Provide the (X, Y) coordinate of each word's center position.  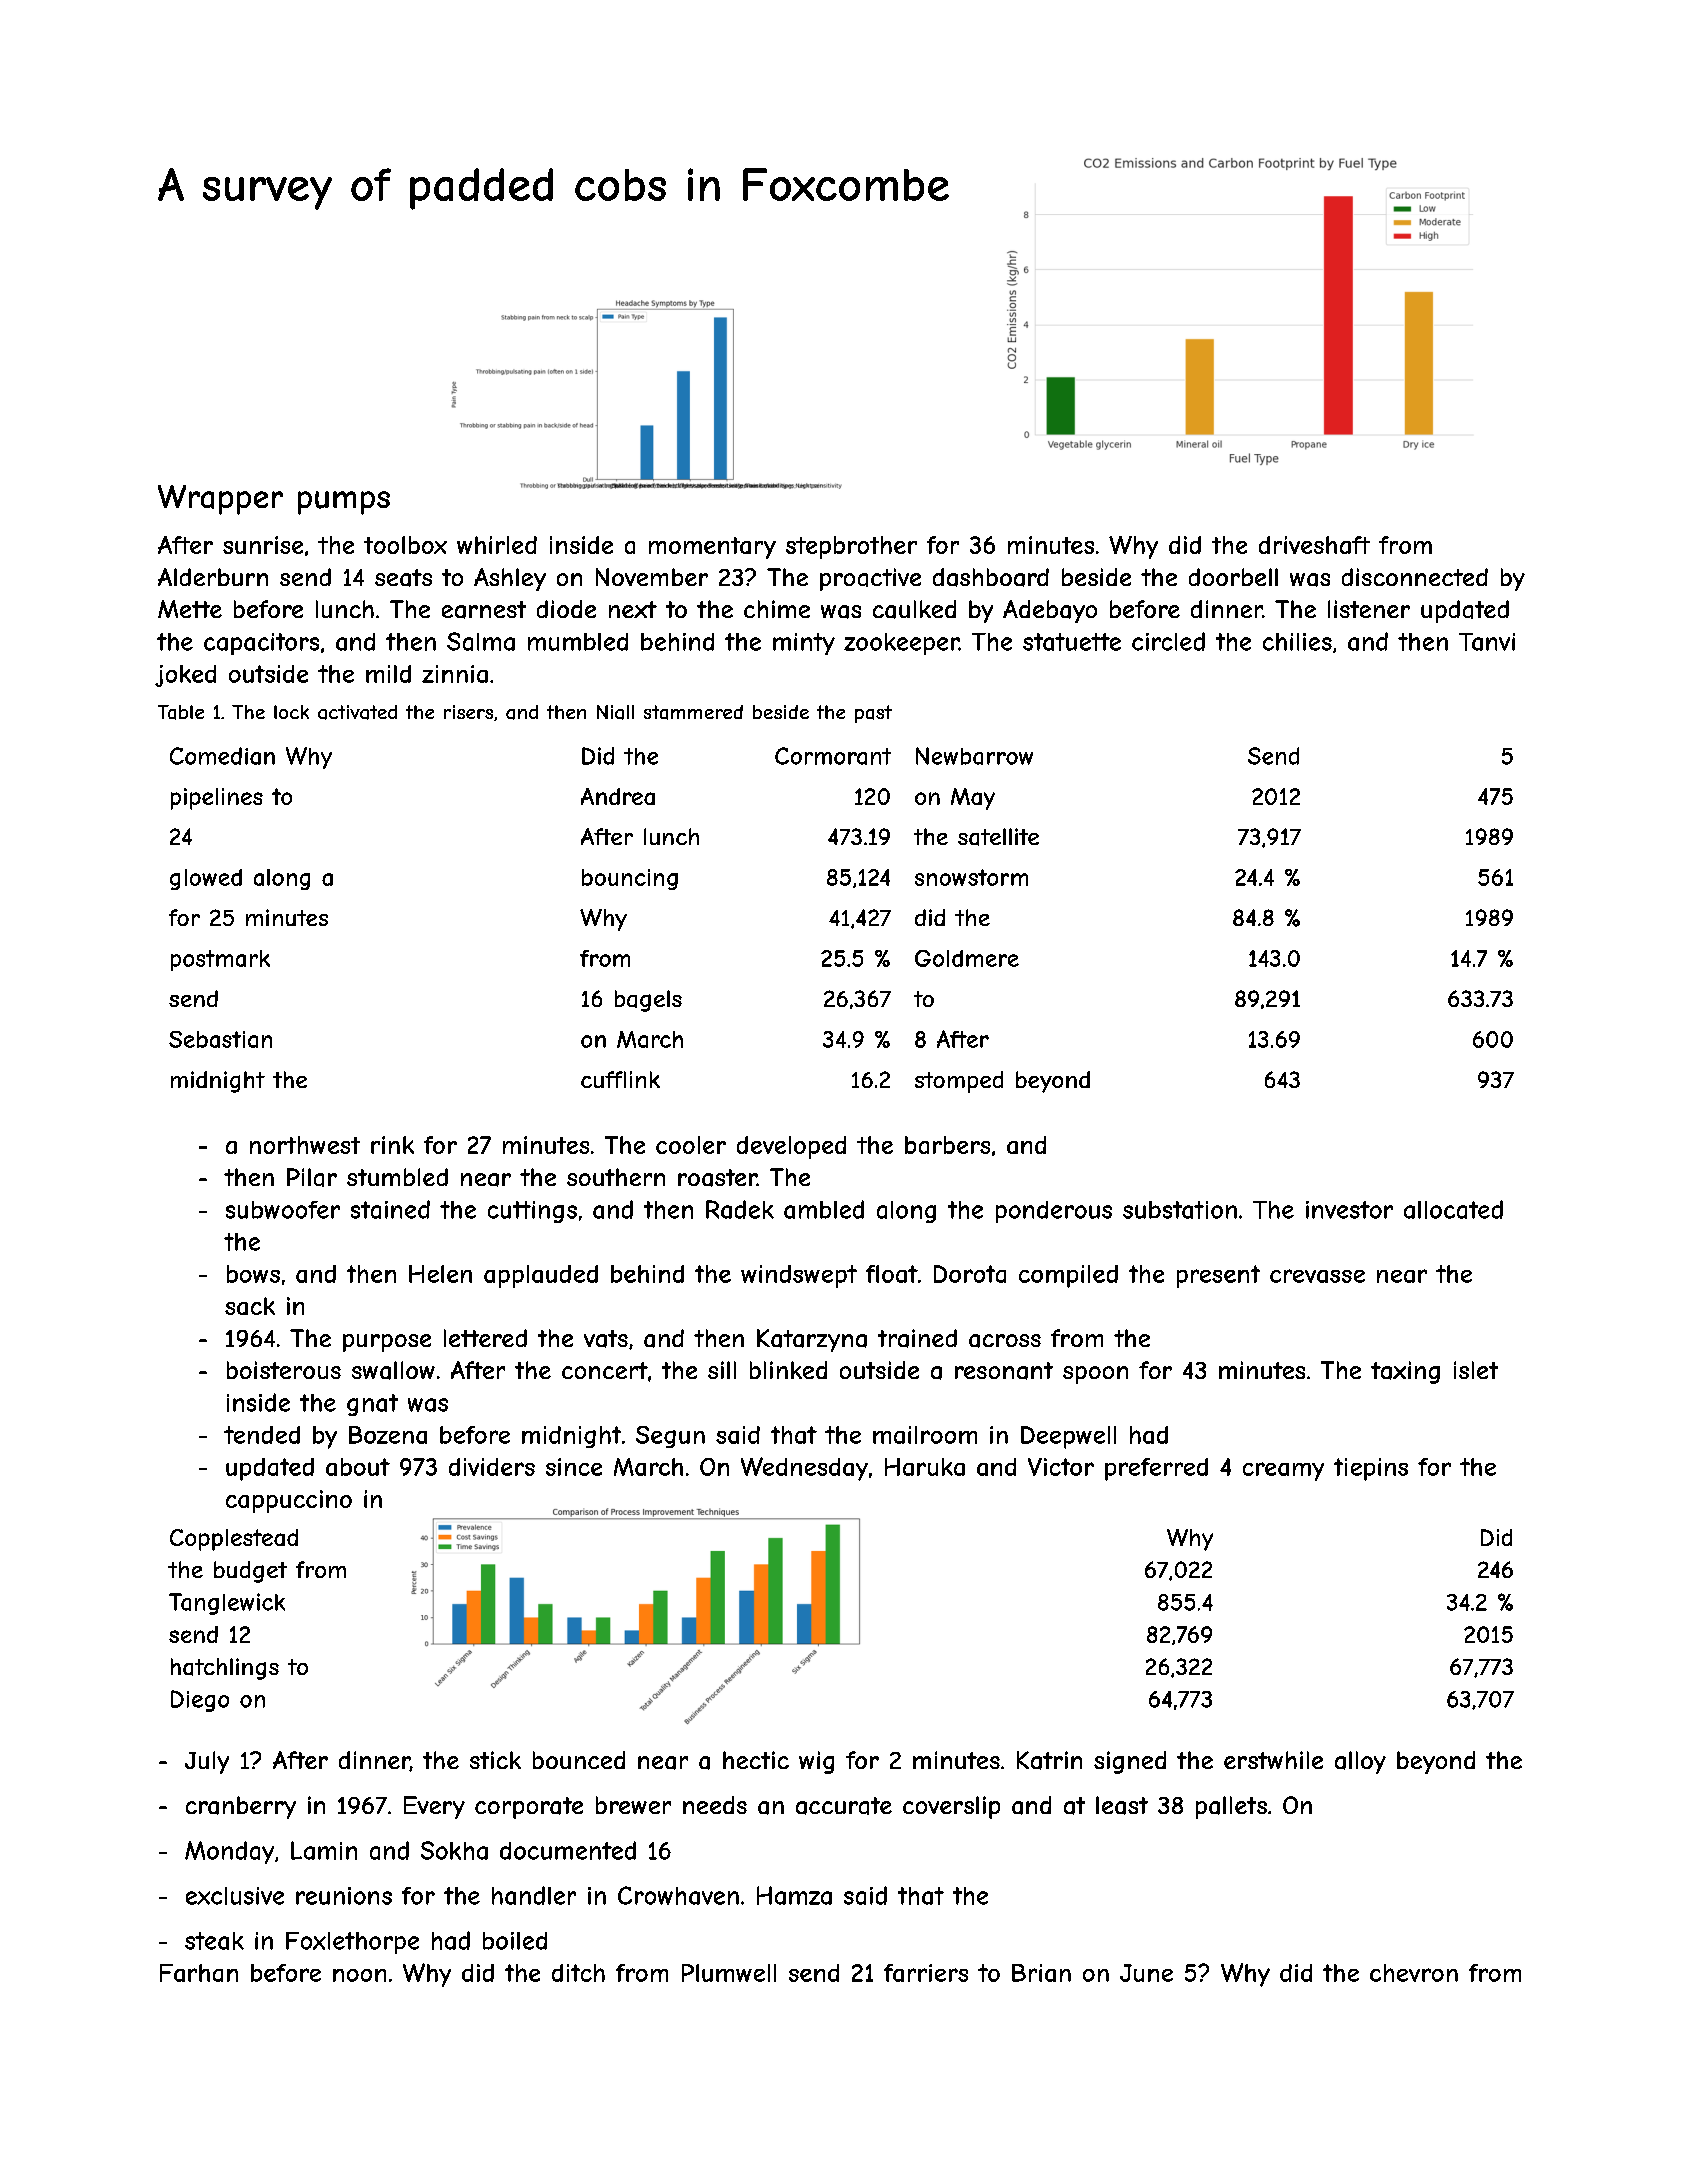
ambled (824, 1209)
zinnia (455, 674)
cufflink (620, 1079)
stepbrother (851, 547)
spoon (1095, 1375)
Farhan (199, 1973)
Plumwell (729, 1973)
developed (791, 1147)
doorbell (1233, 577)
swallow (393, 1370)
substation (1180, 1210)
